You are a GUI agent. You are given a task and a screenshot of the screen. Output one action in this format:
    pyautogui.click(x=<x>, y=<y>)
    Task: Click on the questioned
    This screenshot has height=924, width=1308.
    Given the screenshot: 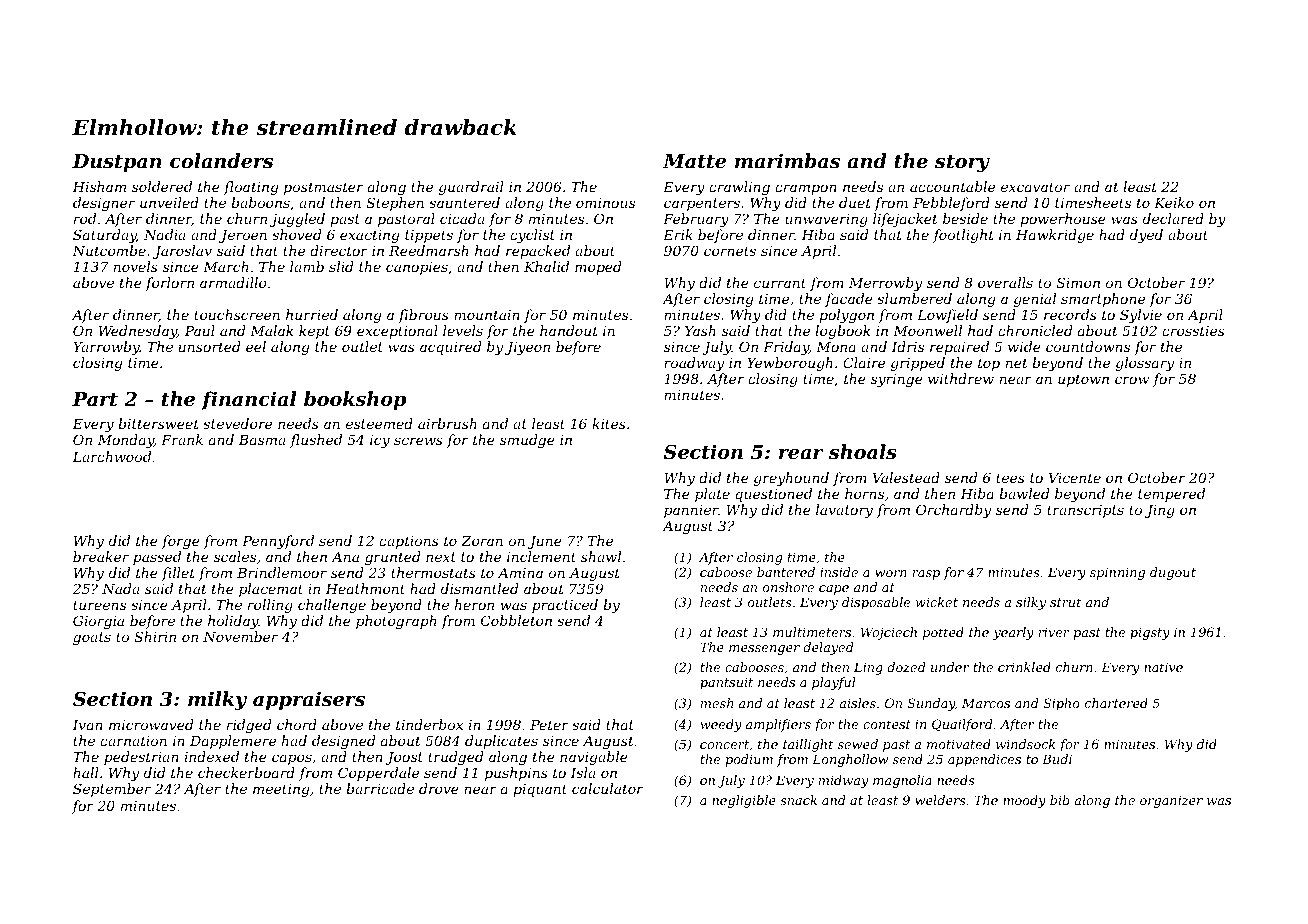 What is the action you would take?
    pyautogui.click(x=774, y=495)
